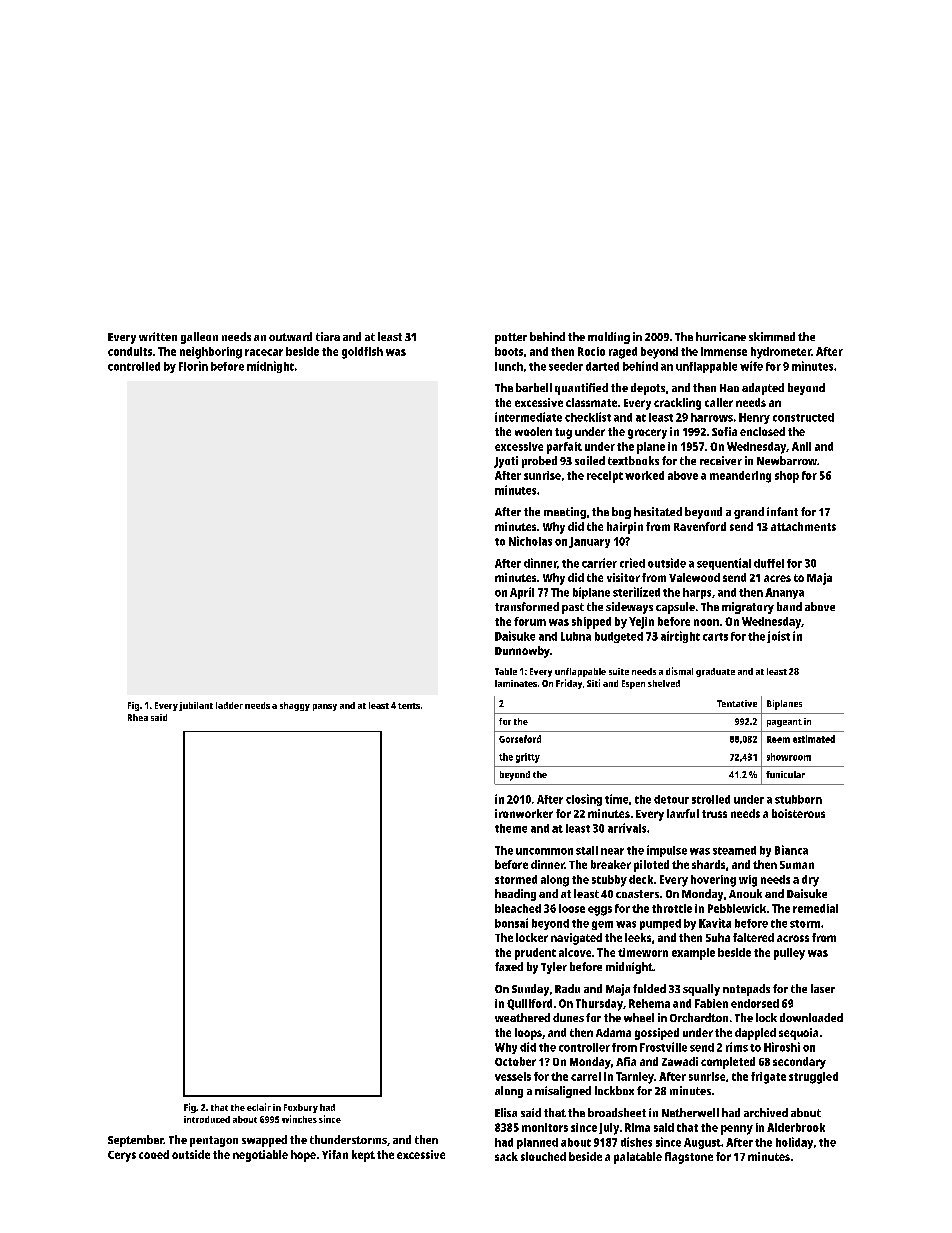 The image size is (952, 1233). Describe the element at coordinates (158, 336) in the screenshot. I see `written` at that location.
